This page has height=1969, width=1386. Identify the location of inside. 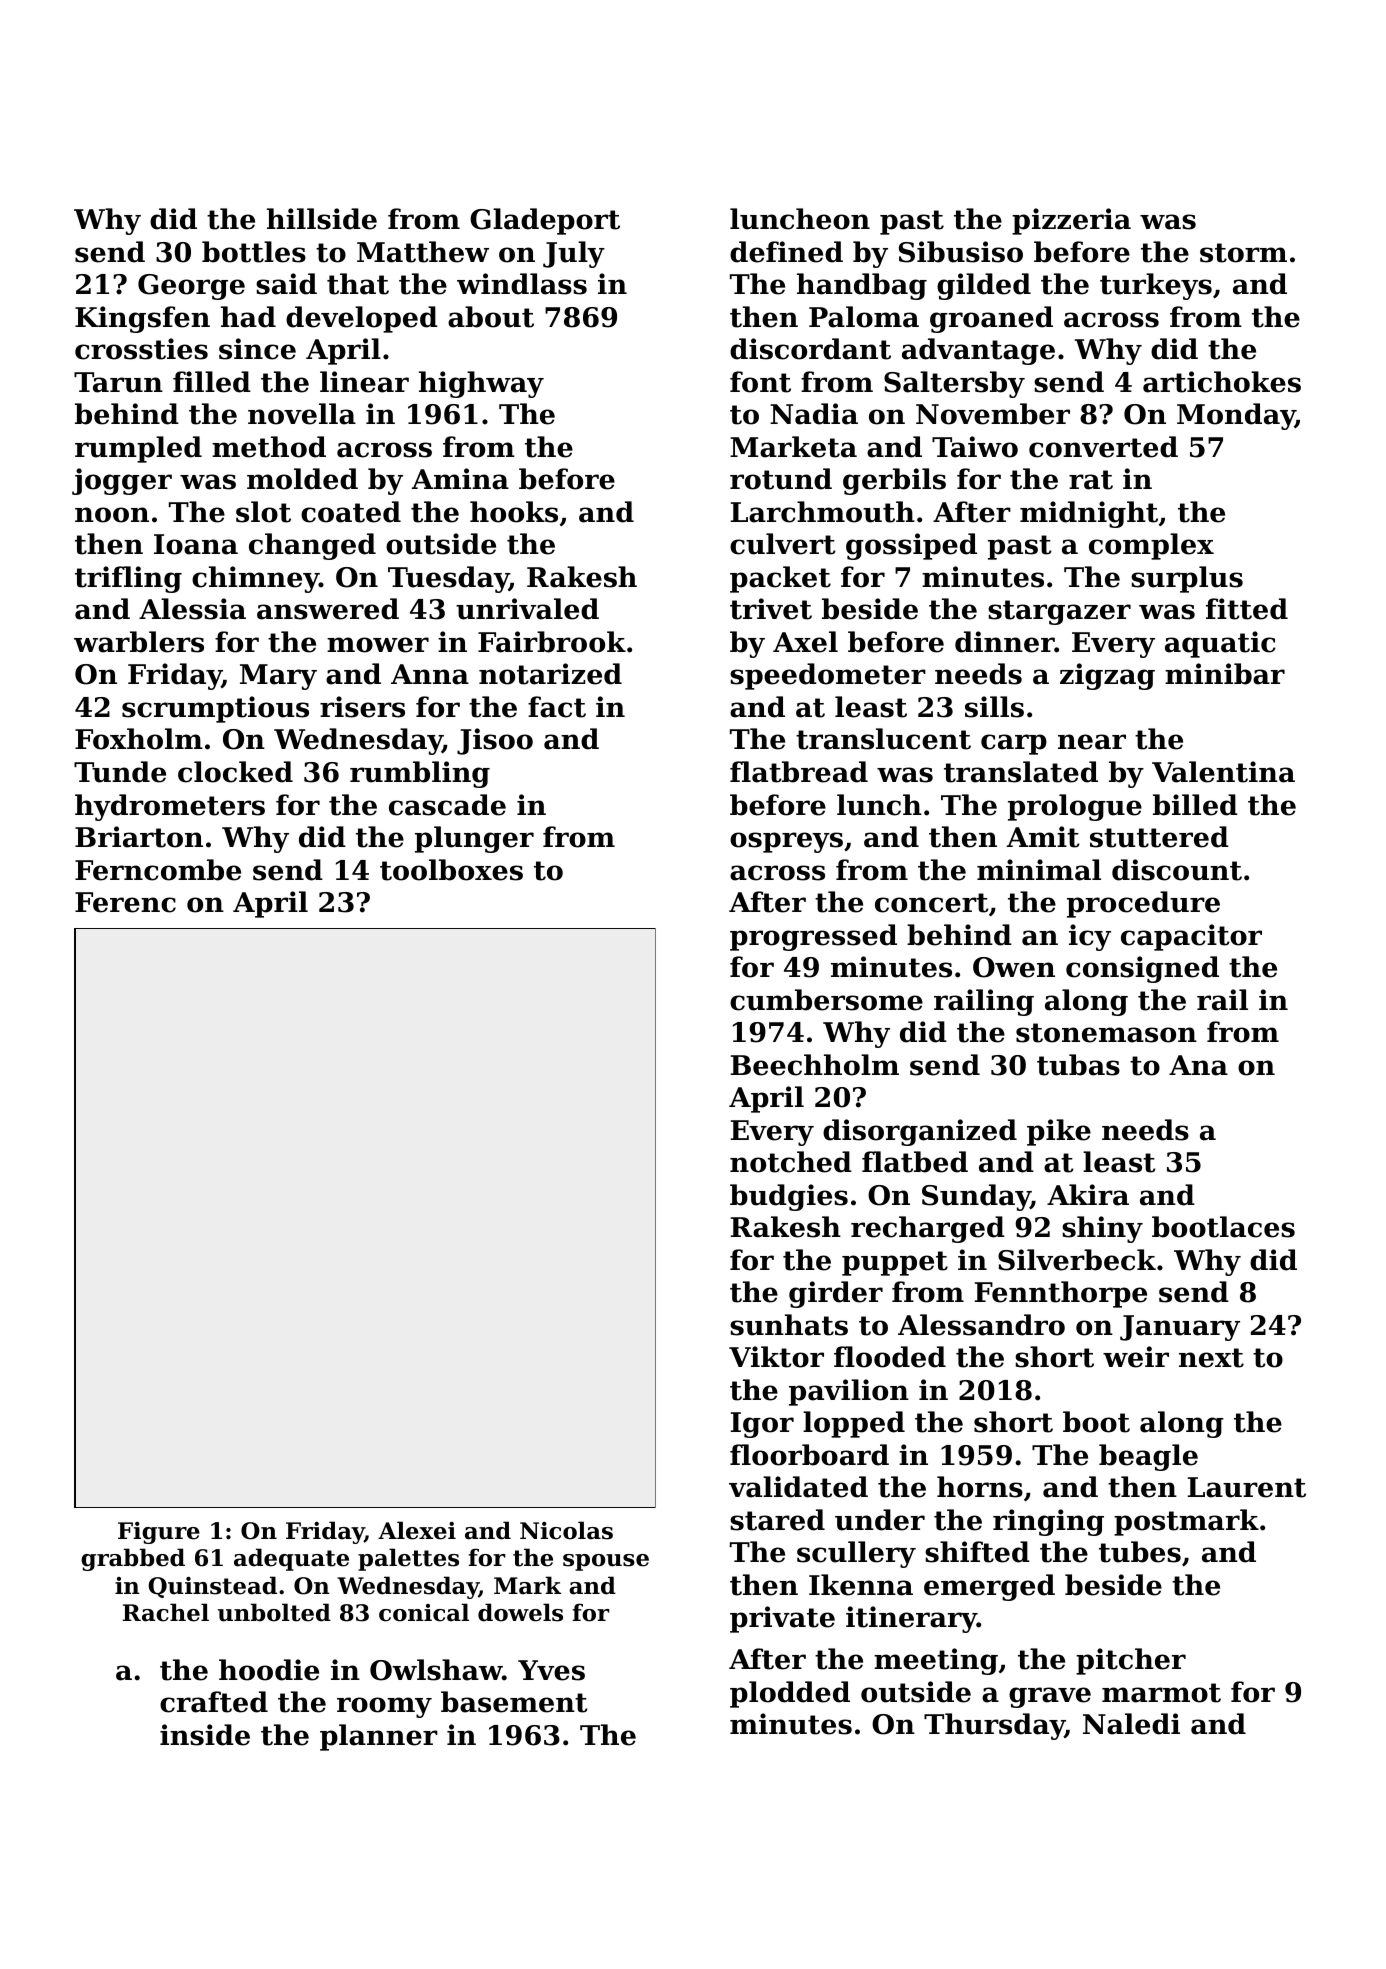
(205, 1735).
